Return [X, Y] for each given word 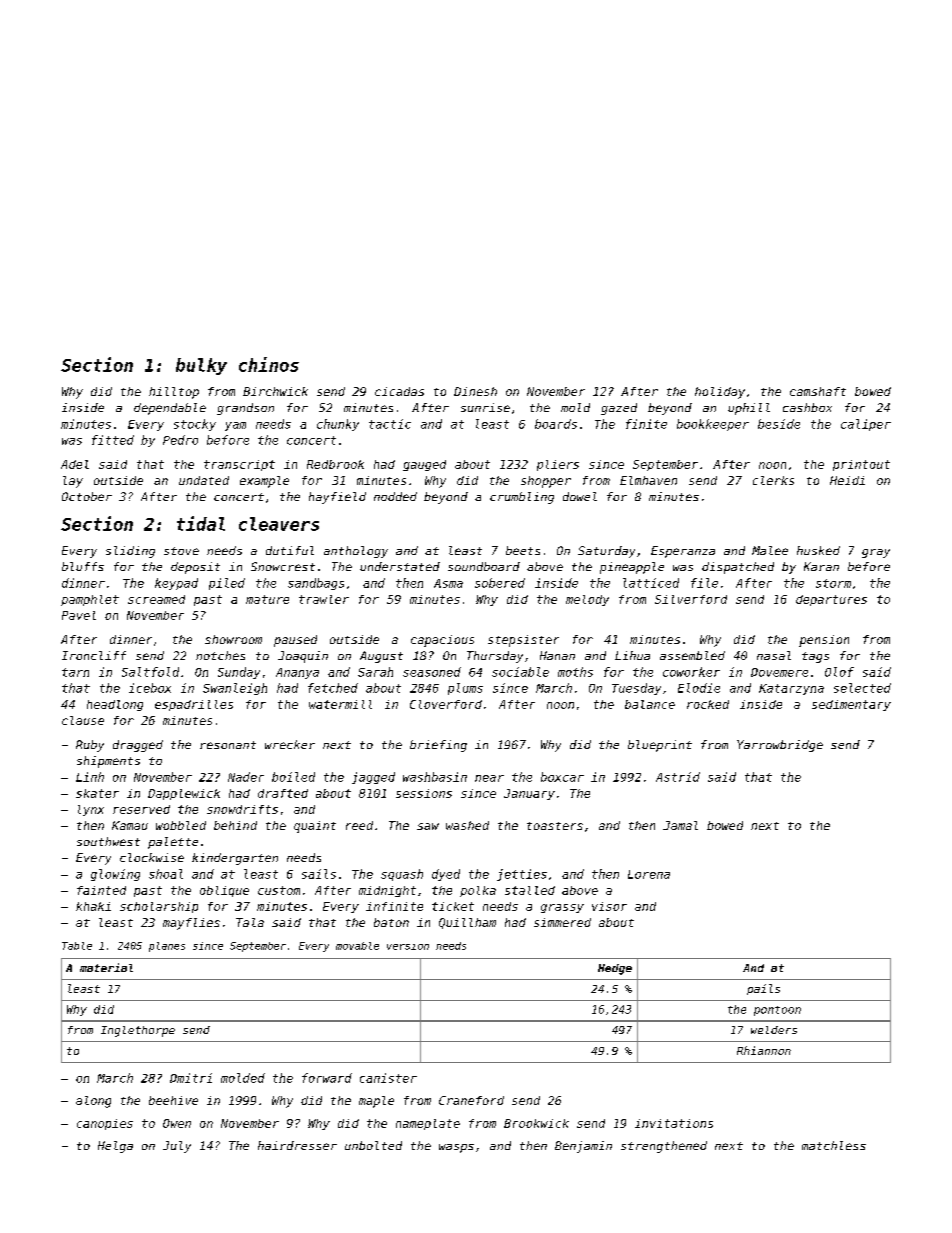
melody [587, 600]
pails [763, 989]
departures [831, 600]
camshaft [818, 391]
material [106, 967]
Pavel [79, 615]
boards [556, 424]
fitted [113, 440]
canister [388, 1078]
